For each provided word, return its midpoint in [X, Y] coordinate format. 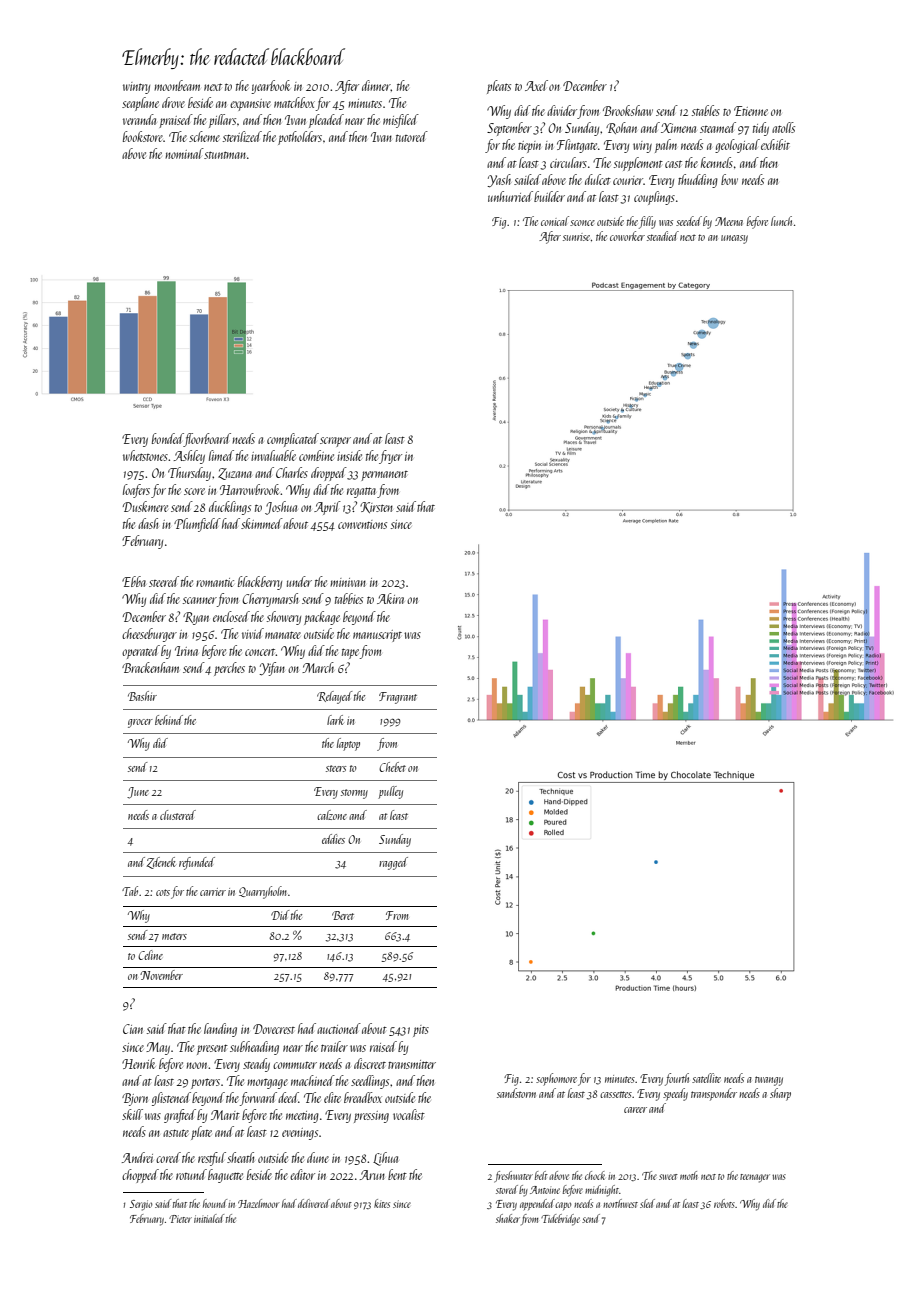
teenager [755, 1178]
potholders [300, 138]
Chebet [392, 767]
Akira [390, 598]
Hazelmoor [258, 1203]
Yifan [272, 669]
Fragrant [398, 698]
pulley [390, 792]
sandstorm [516, 1093]
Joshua [281, 508]
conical [555, 221]
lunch [781, 221]
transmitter [412, 1064]
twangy [769, 1081]
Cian [133, 1029]
